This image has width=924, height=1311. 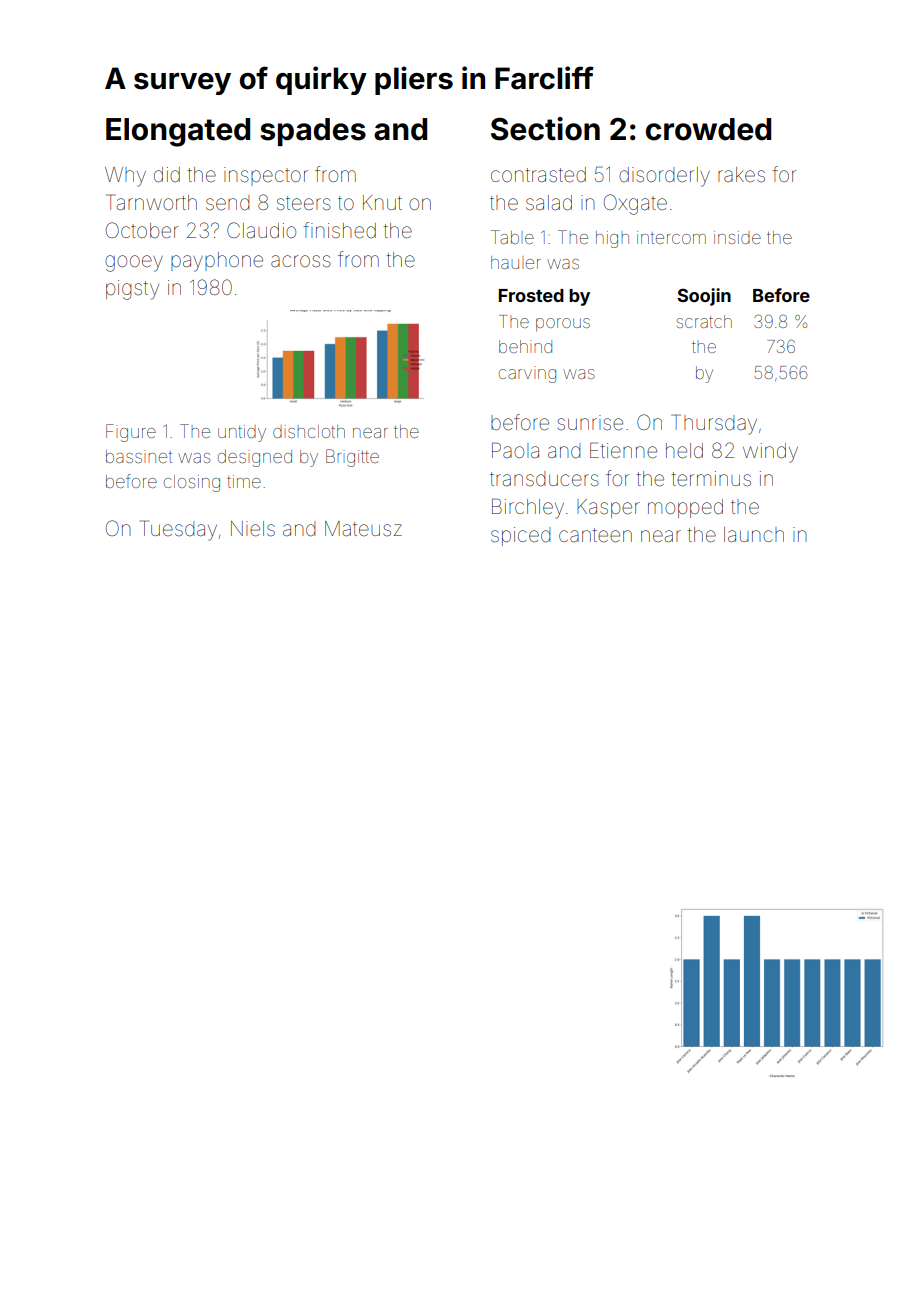 I want to click on Elongated, so click(x=178, y=132).
